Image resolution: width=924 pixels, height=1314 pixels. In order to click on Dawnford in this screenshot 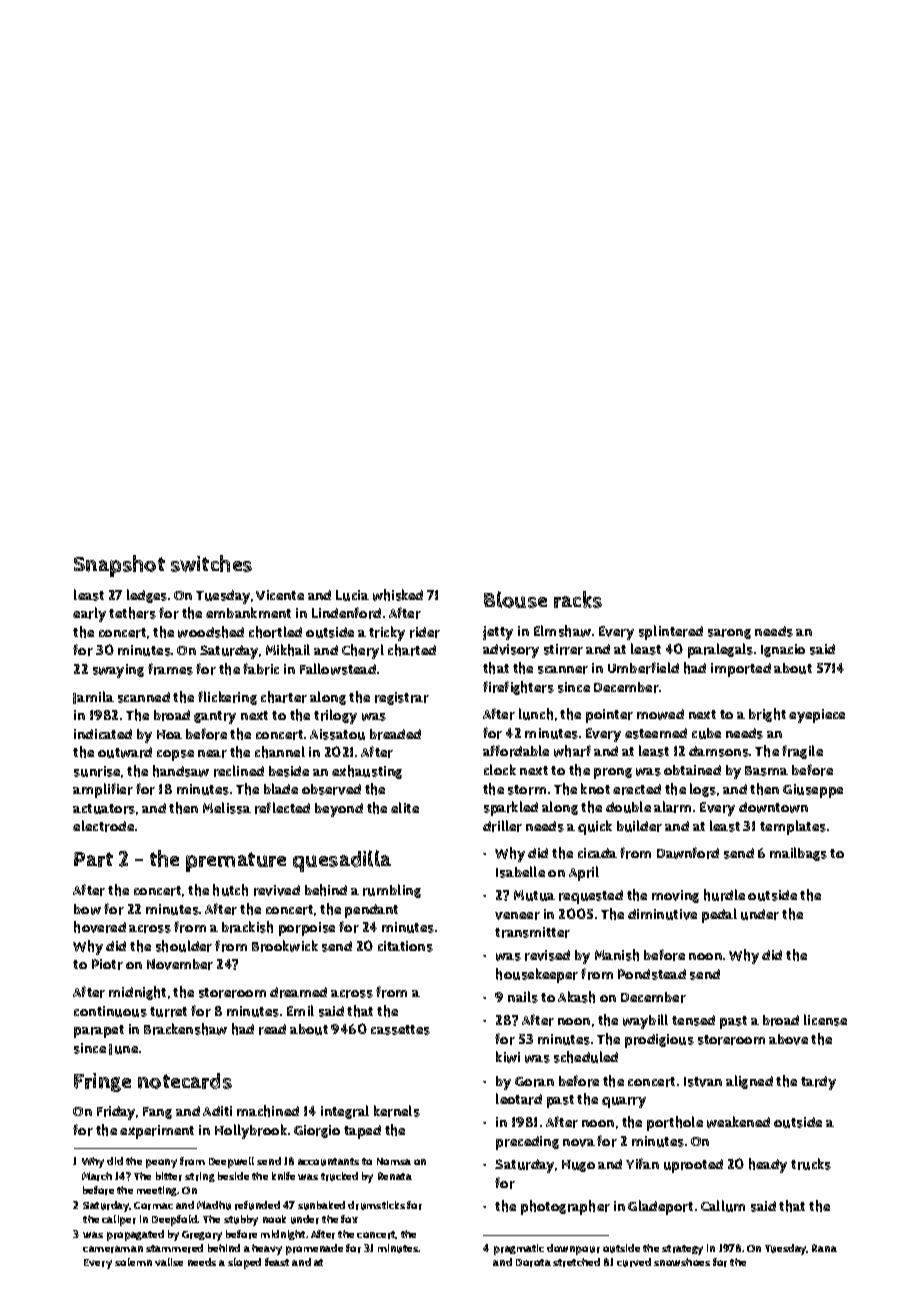, I will do `click(688, 853)`.
